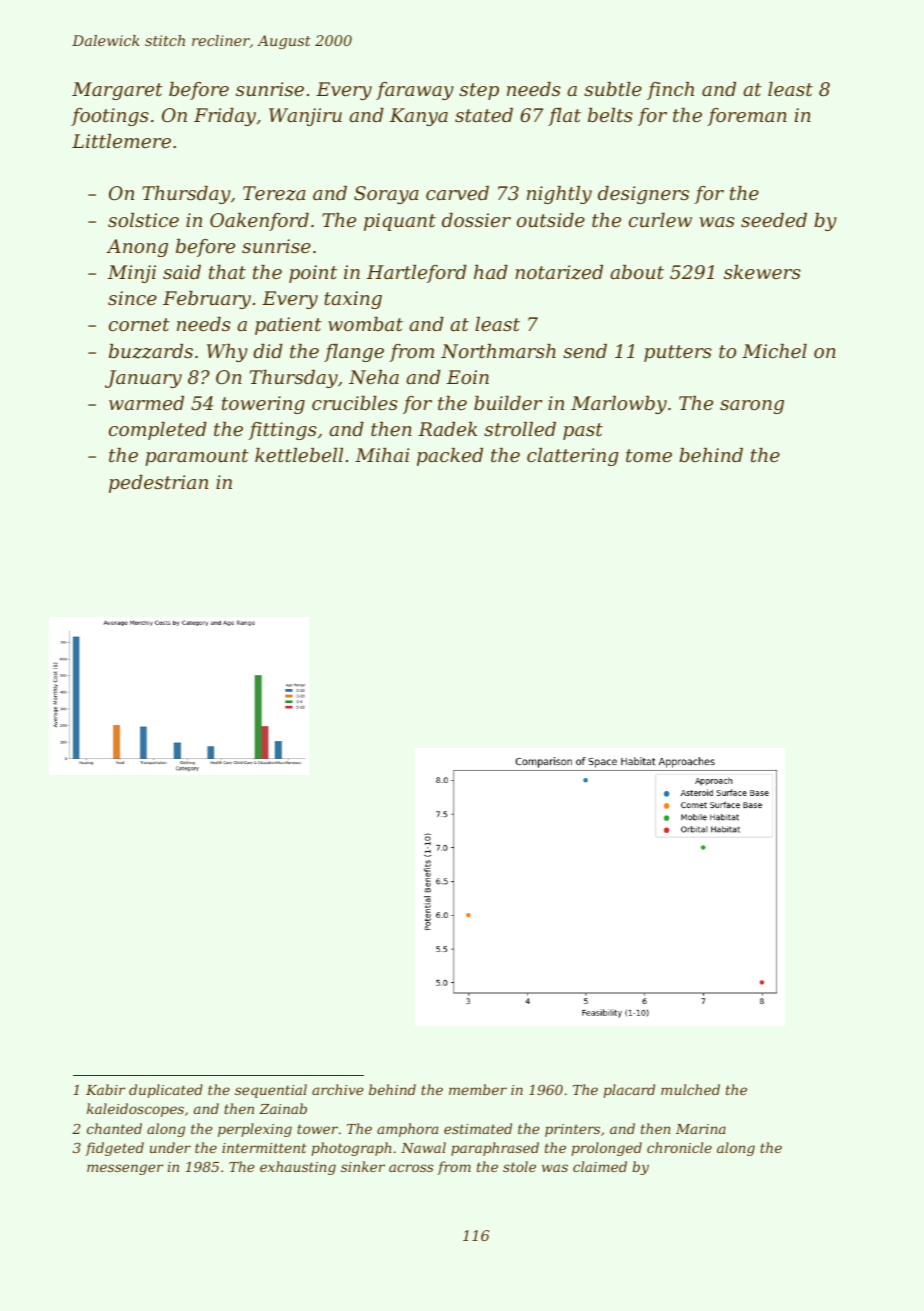  I want to click on member, so click(478, 1089).
